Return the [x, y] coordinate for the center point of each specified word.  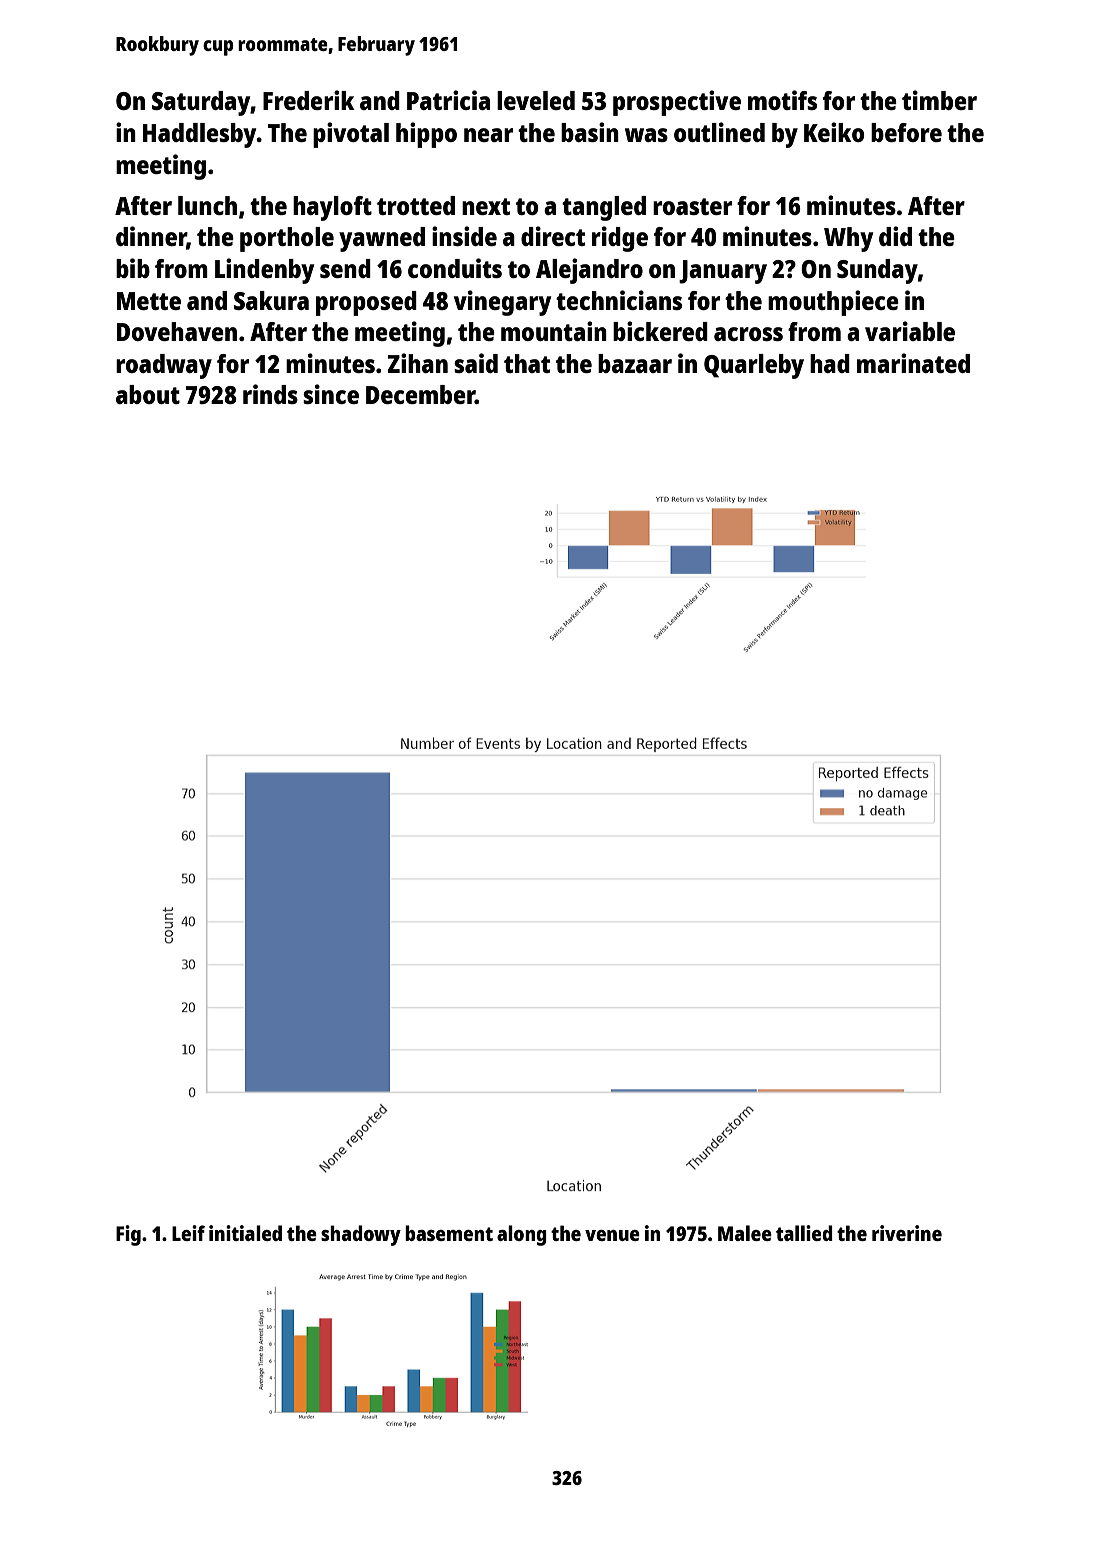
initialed [245, 1233]
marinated [913, 363]
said [476, 363]
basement [449, 1233]
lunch [207, 205]
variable [910, 331]
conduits [455, 268]
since [331, 394]
